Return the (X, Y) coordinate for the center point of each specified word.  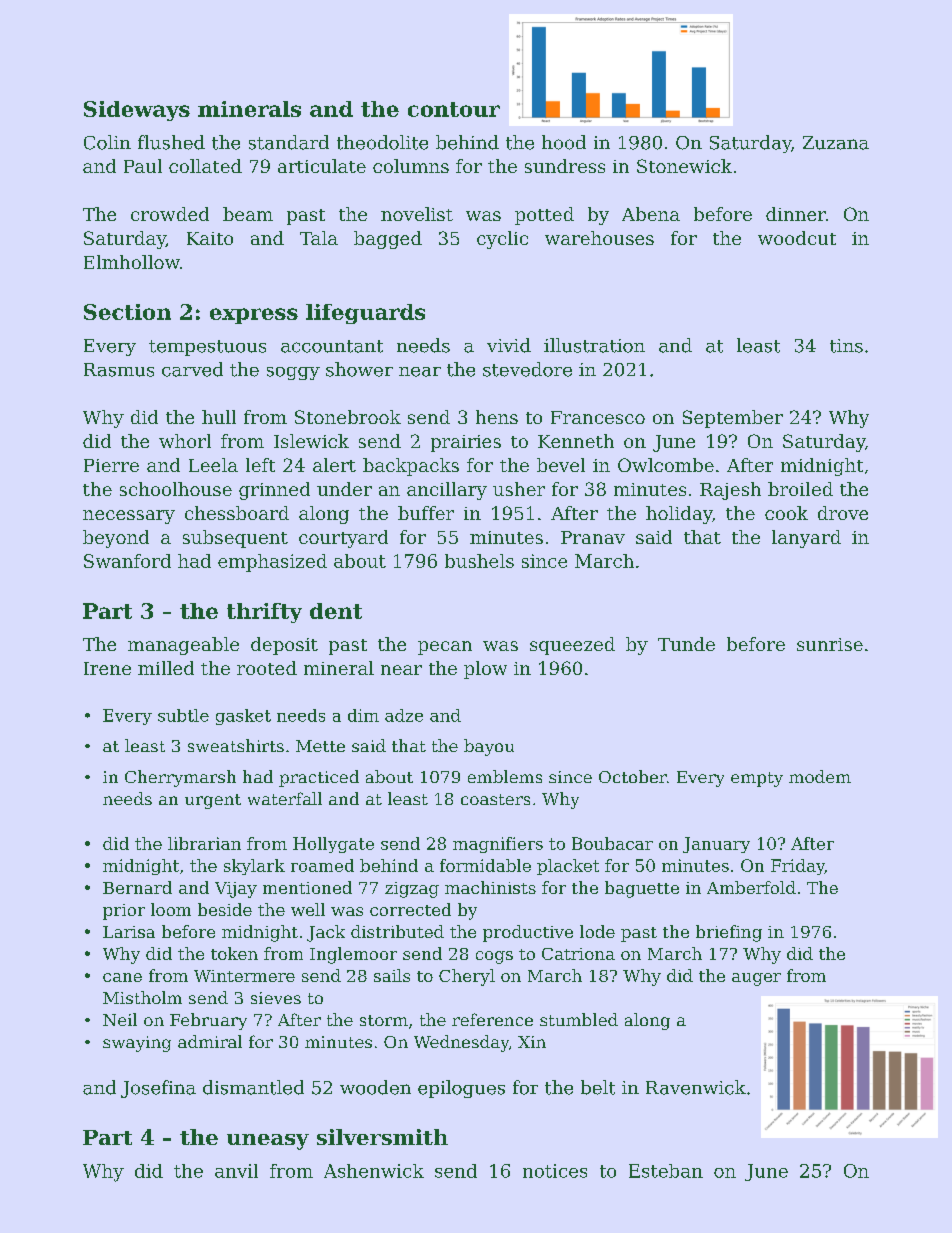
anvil (236, 1171)
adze (404, 715)
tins (846, 346)
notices (555, 1171)
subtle (183, 715)
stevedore (527, 369)
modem (820, 776)
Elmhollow (132, 262)
